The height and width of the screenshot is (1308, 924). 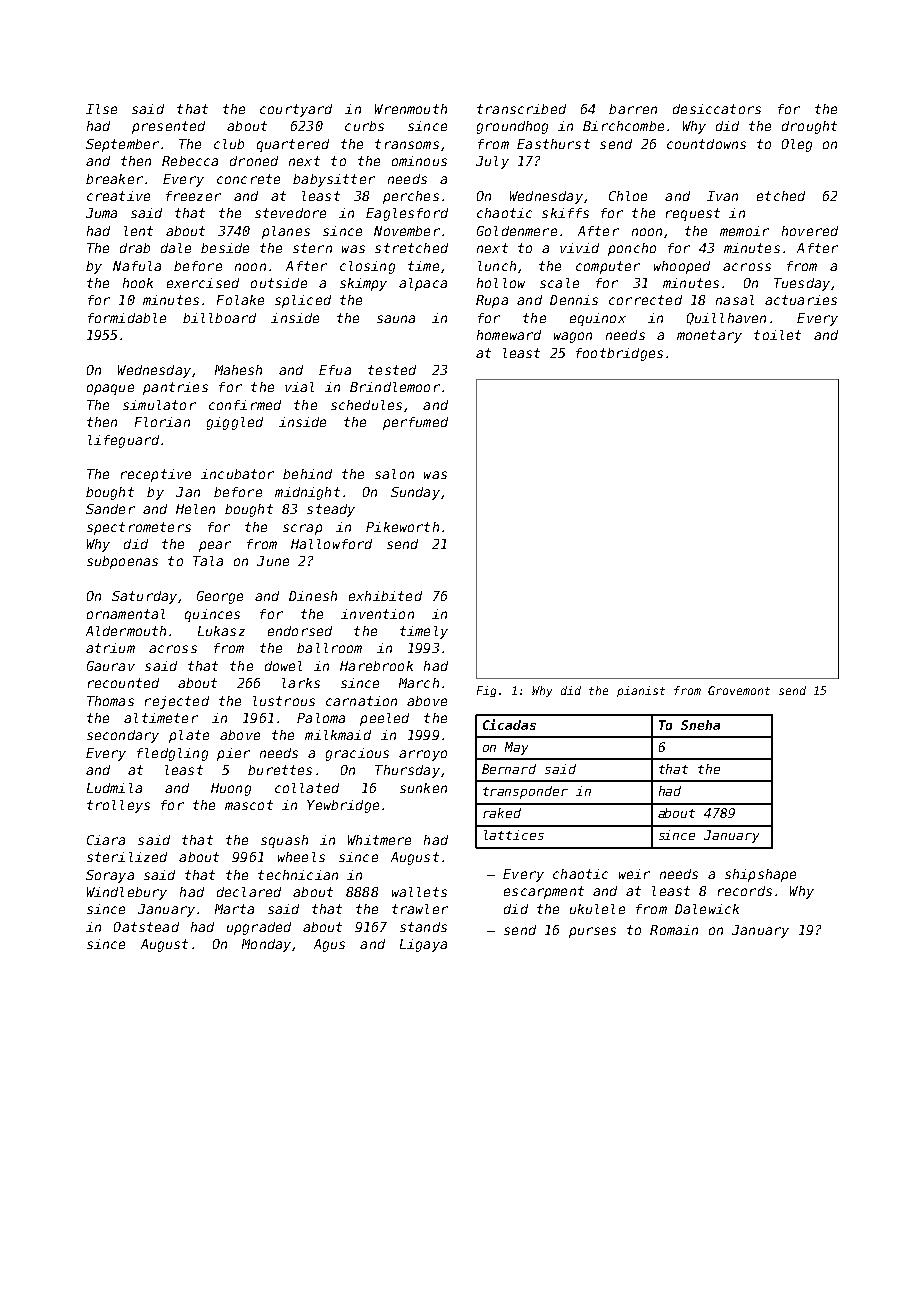 I want to click on November, so click(x=407, y=231).
